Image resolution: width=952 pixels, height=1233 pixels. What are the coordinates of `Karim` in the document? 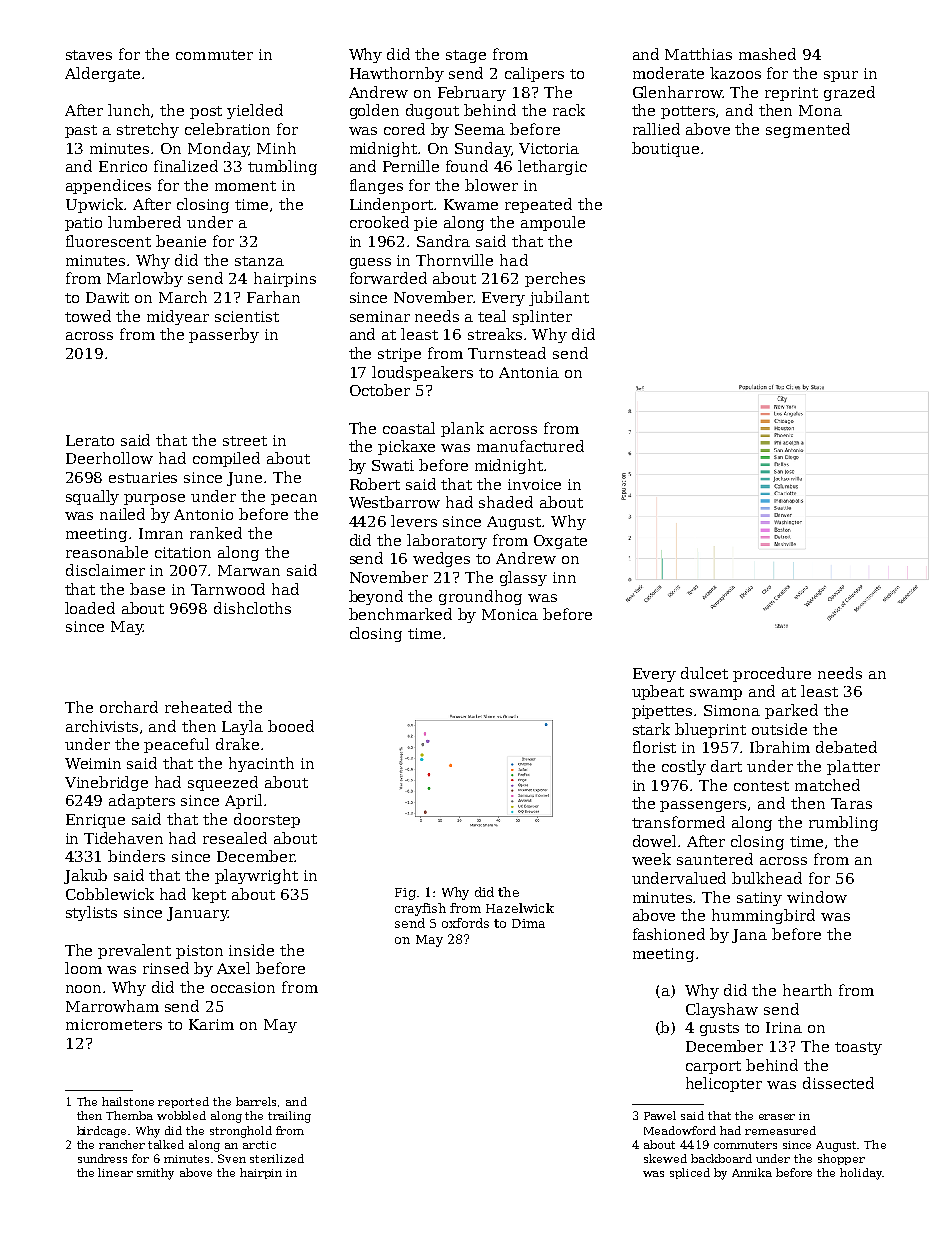 It's located at (211, 1024).
